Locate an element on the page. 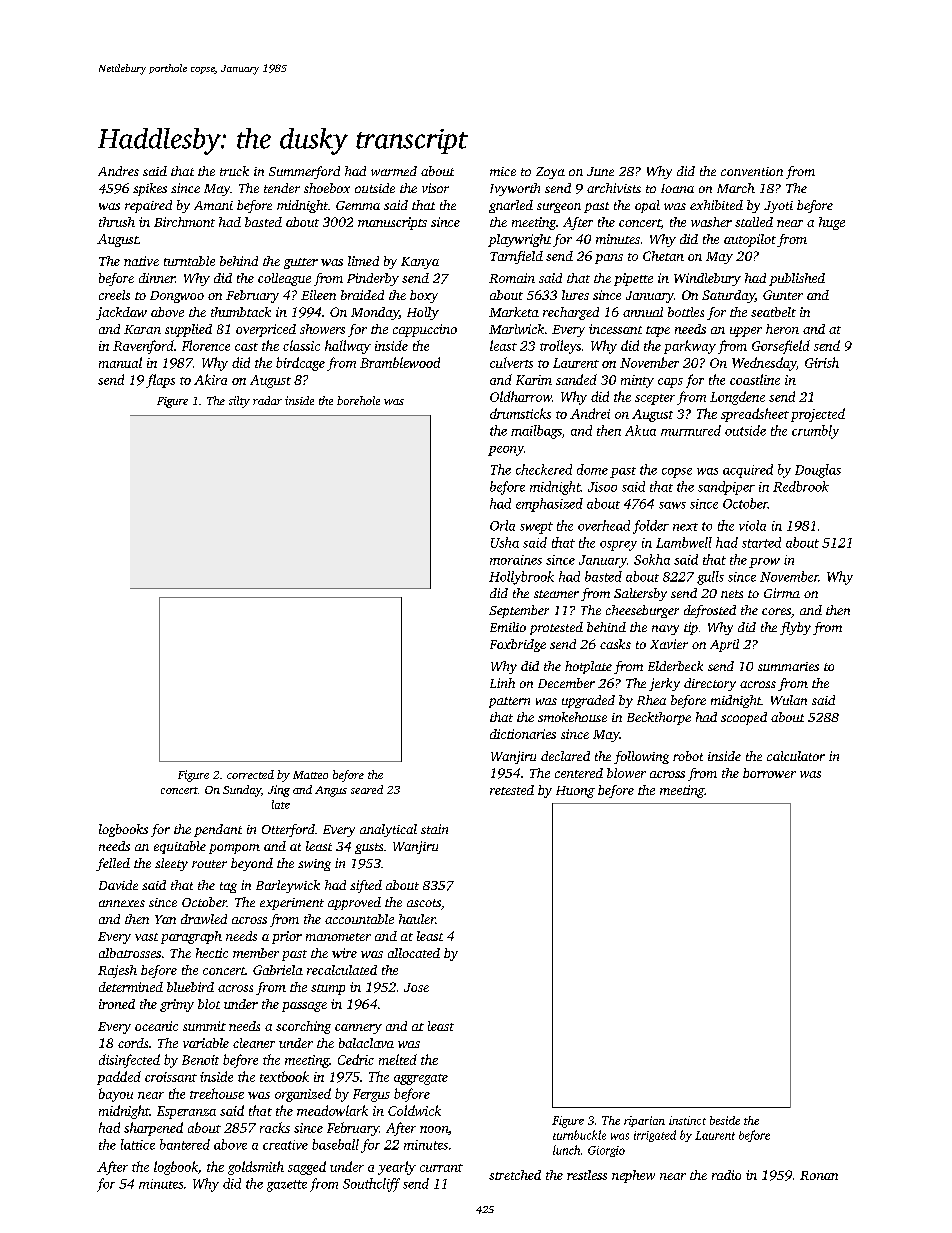 The width and height of the page is (952, 1233). saws is located at coordinates (672, 505).
